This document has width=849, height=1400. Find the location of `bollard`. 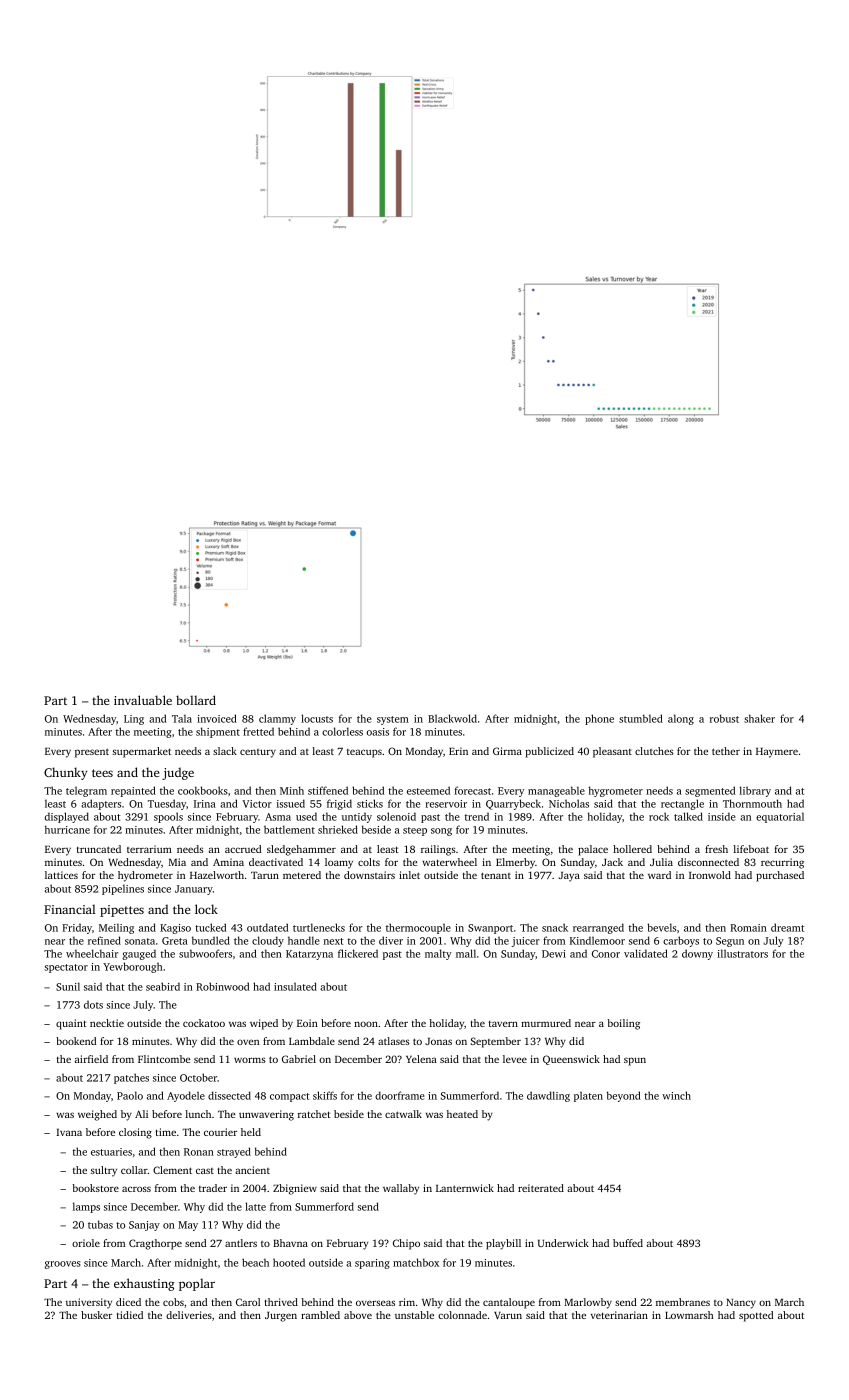

bollard is located at coordinates (196, 700).
